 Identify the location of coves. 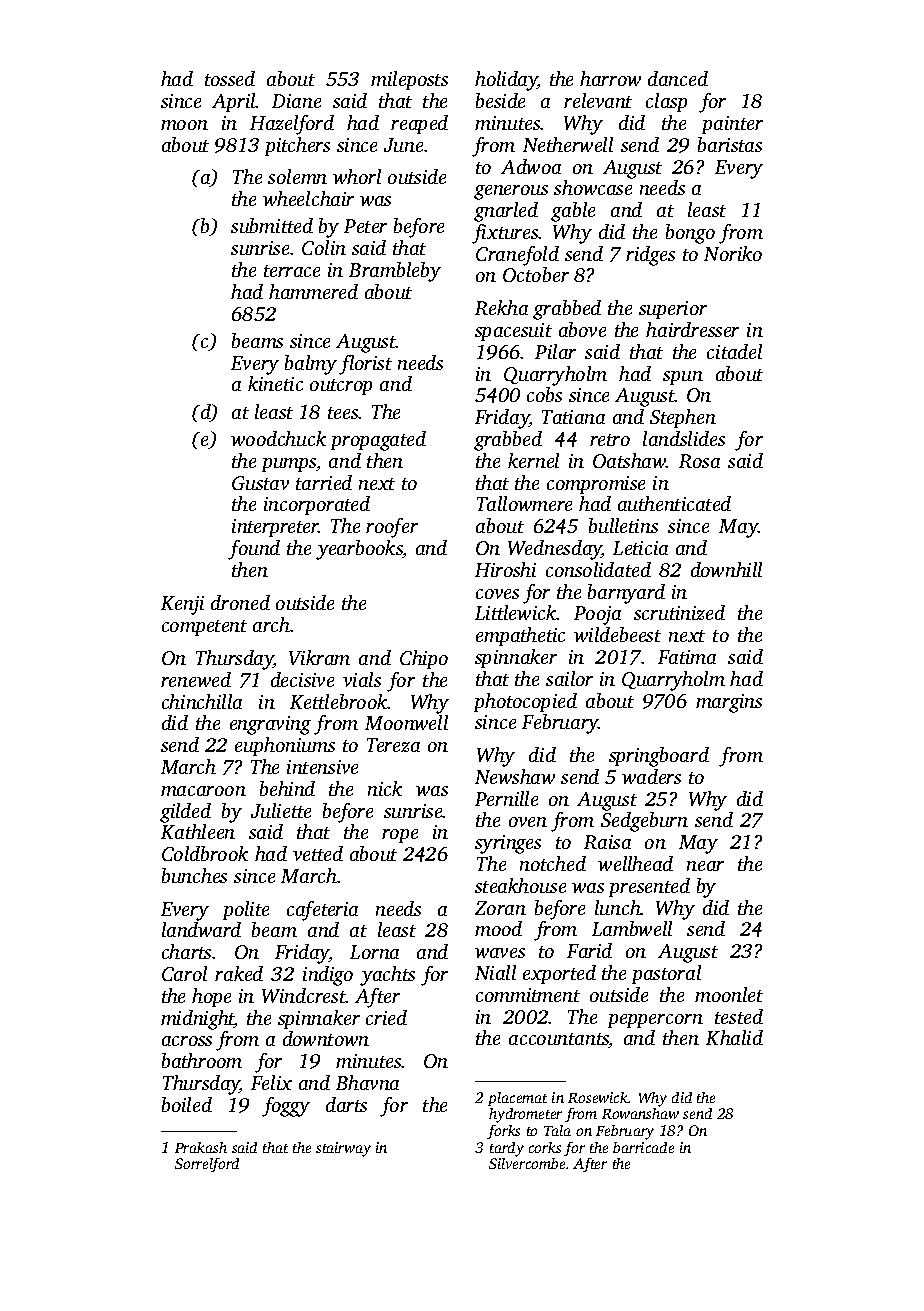
(497, 594).
